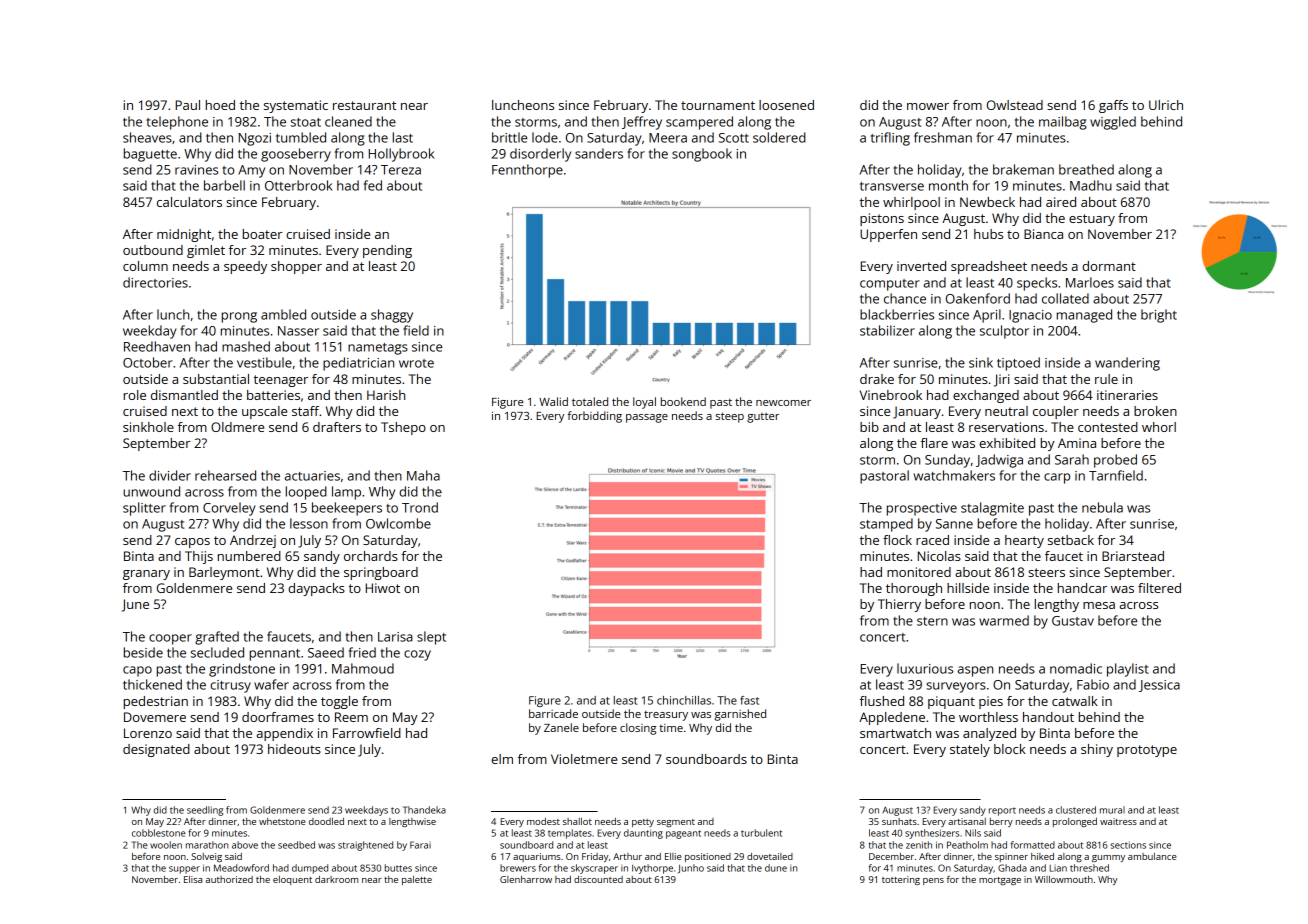 This screenshot has width=1308, height=924. I want to click on eloquent, so click(292, 880).
